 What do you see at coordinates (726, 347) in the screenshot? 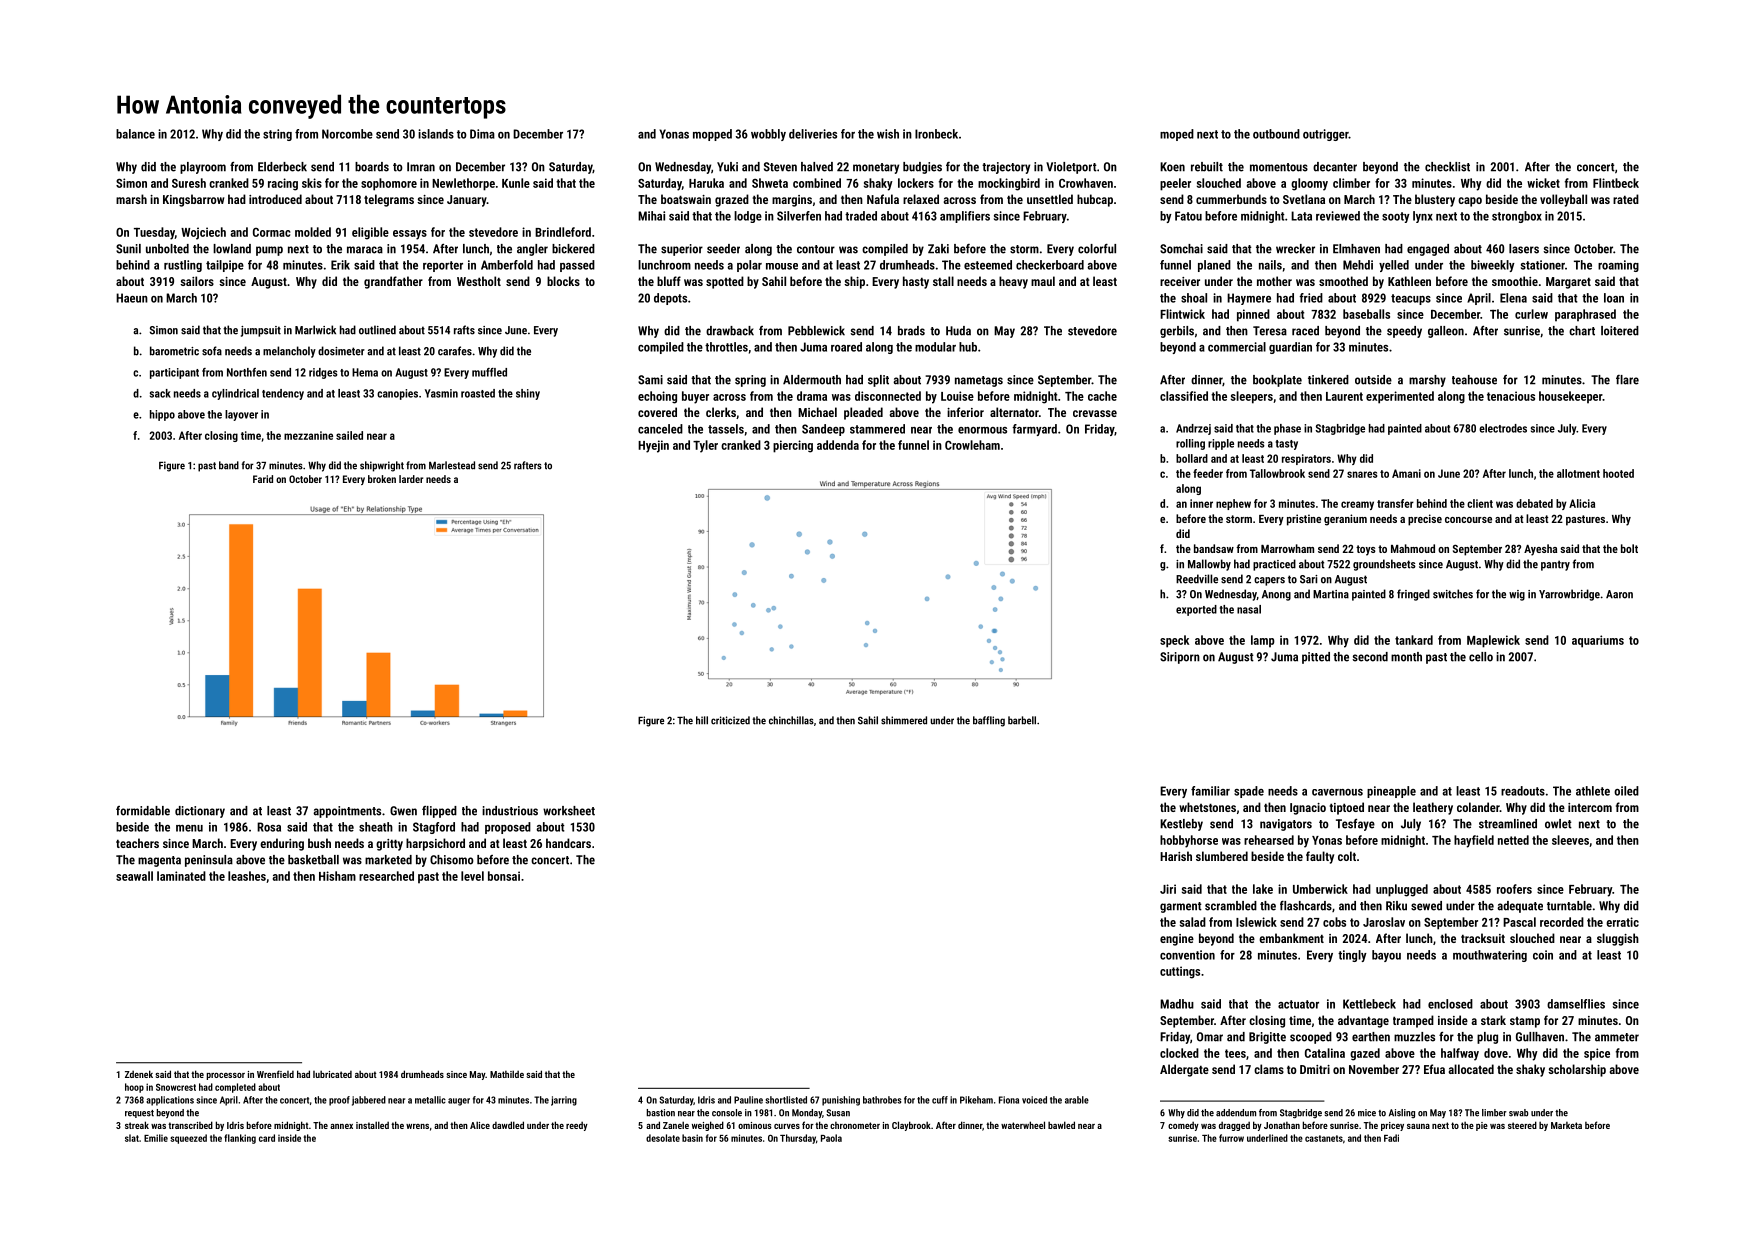
I see `throttles` at bounding box center [726, 347].
